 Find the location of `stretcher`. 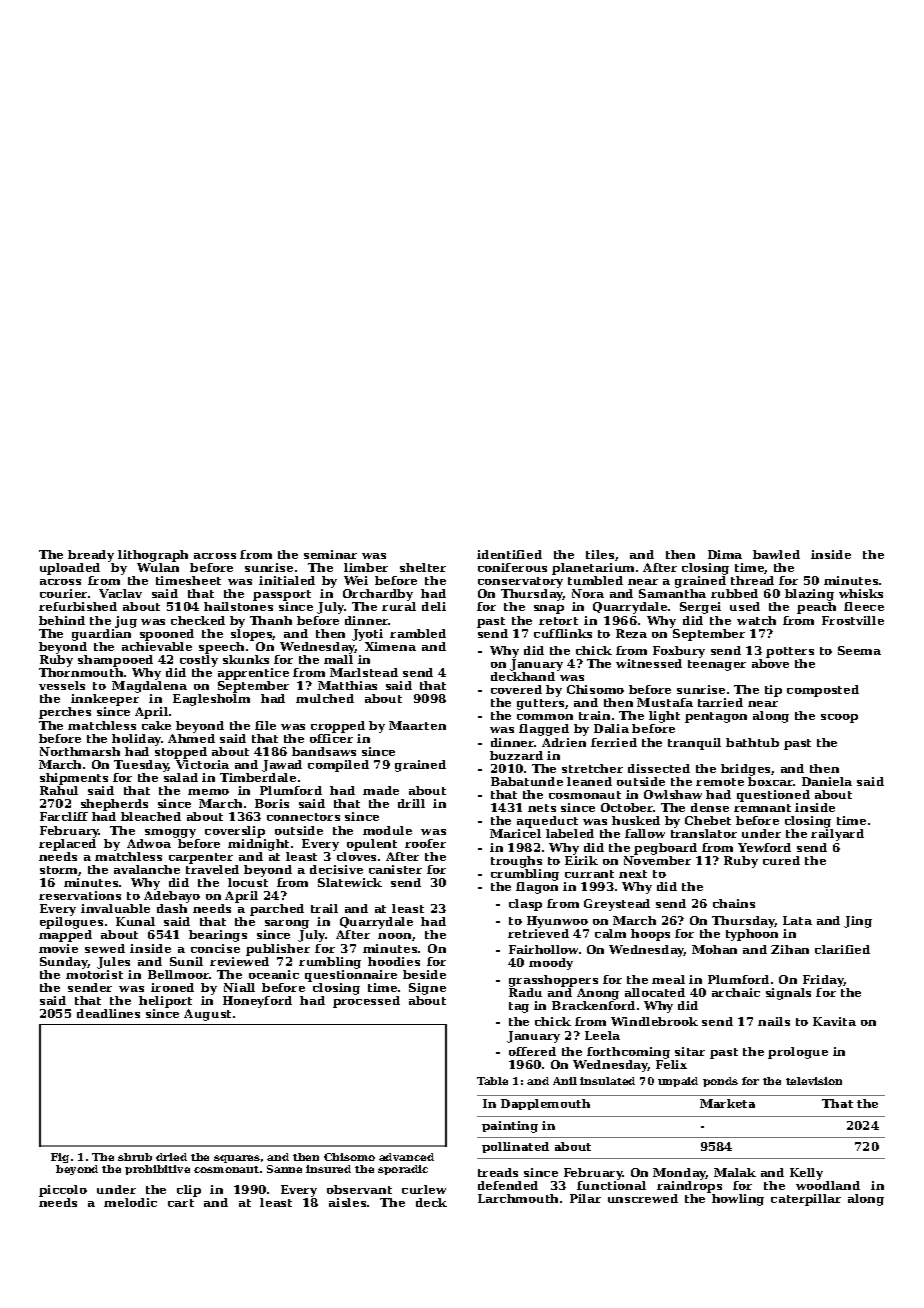

stretcher is located at coordinates (592, 768).
